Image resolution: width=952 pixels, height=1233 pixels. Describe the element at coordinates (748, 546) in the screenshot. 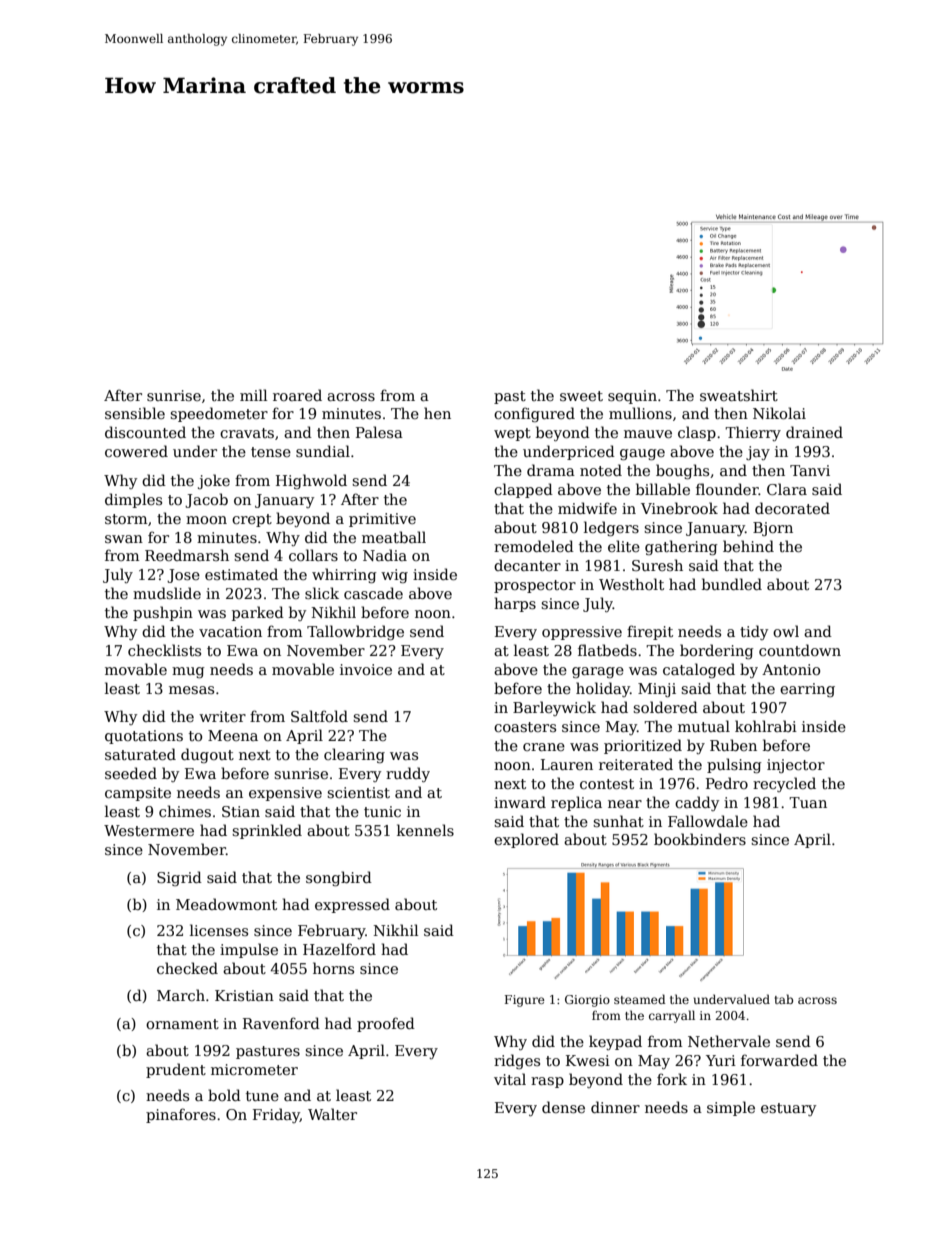

I see `behind` at that location.
